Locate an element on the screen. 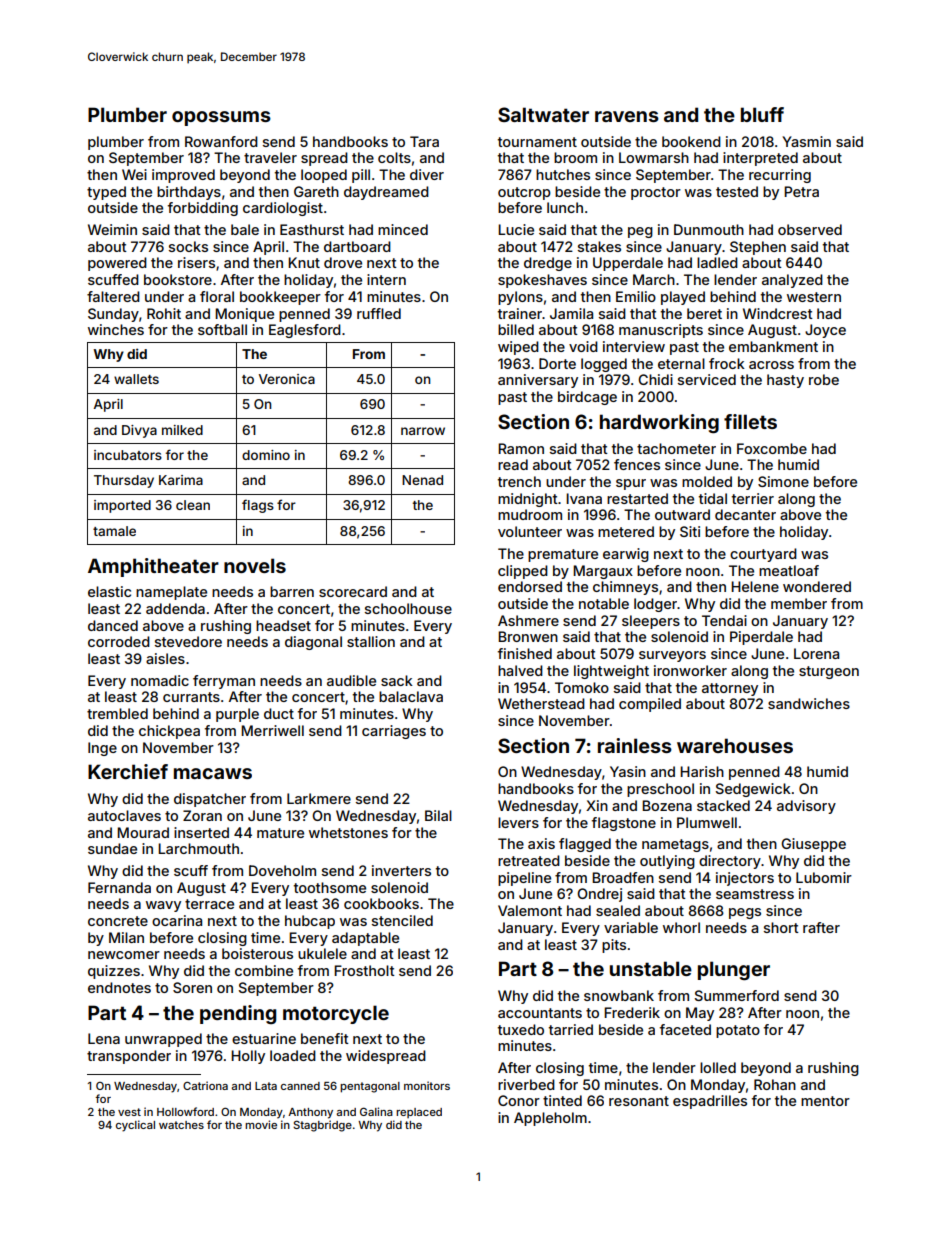 The width and height of the screenshot is (952, 1233). stenciled is located at coordinates (402, 920).
